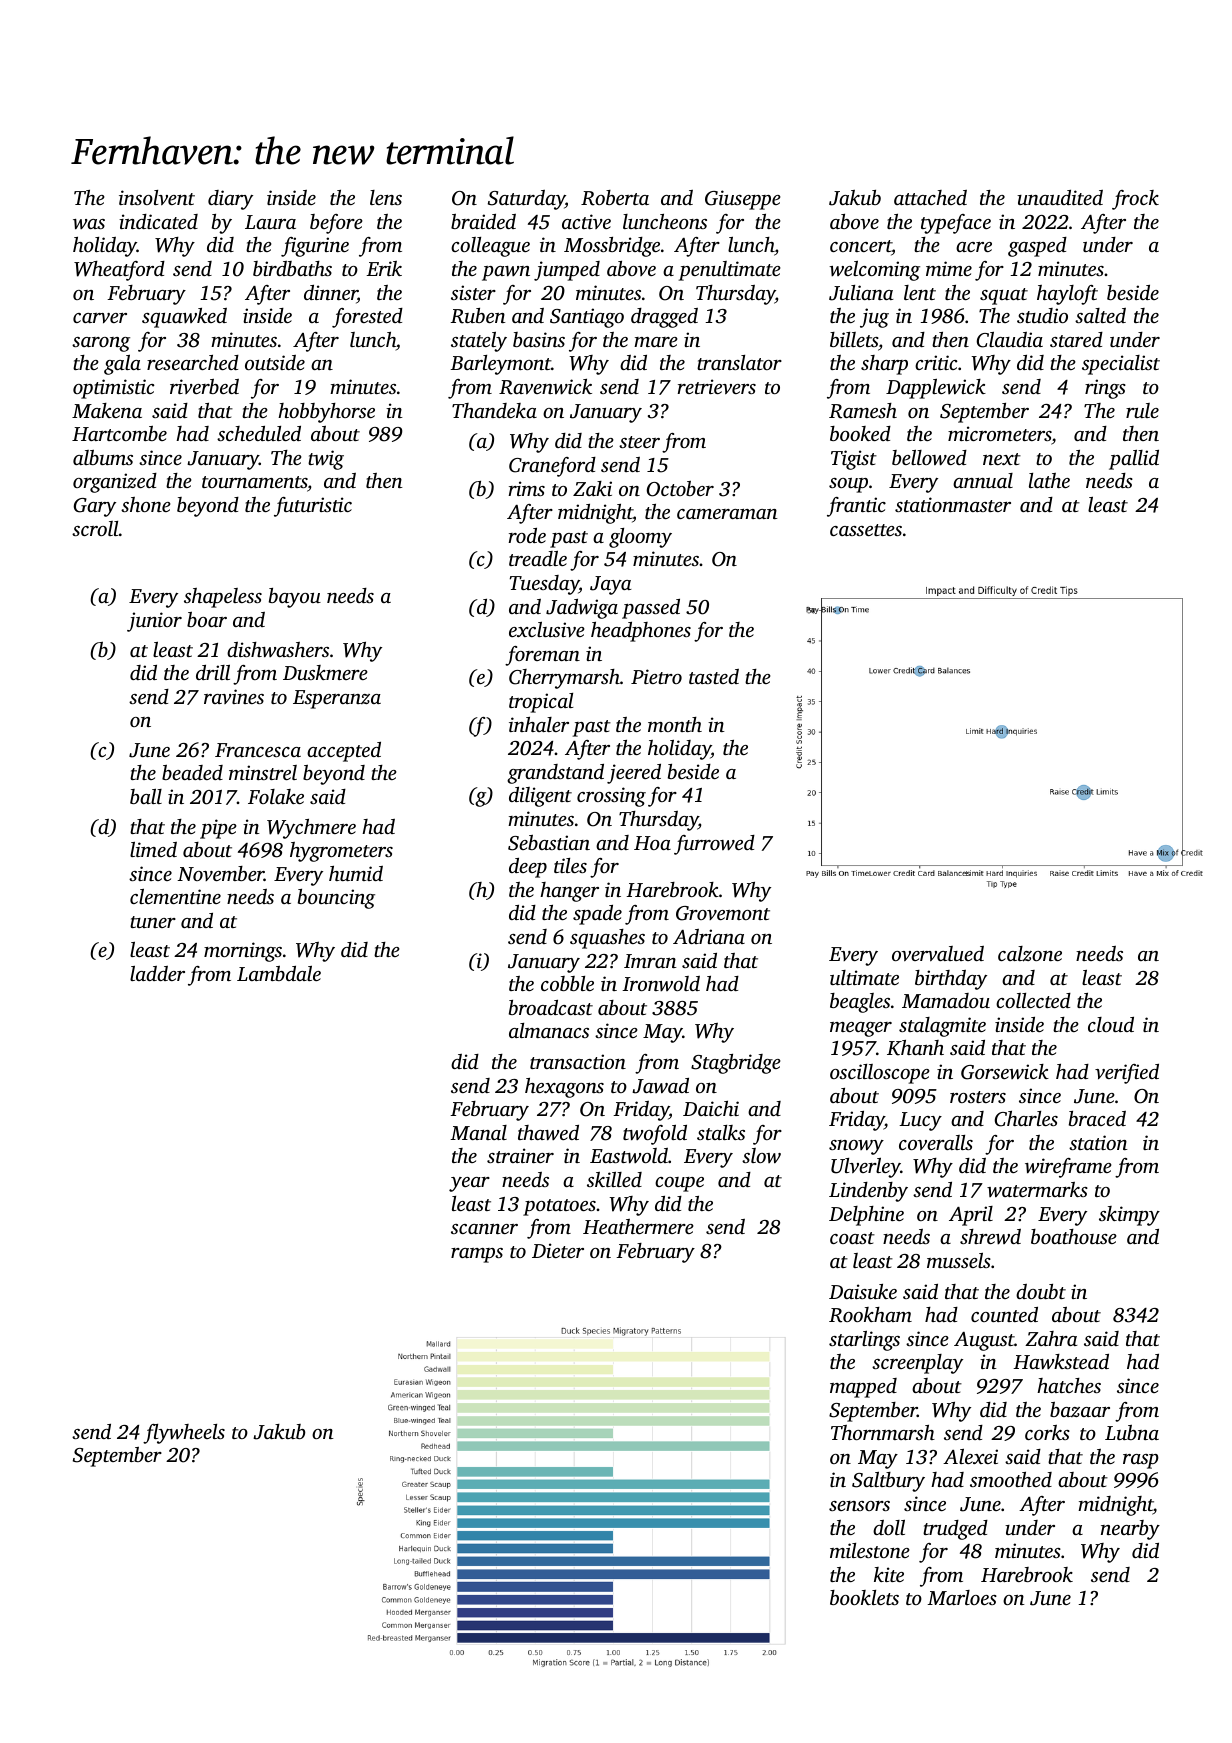 This page has height=1743, width=1232. I want to click on Wheatford, so click(119, 271).
